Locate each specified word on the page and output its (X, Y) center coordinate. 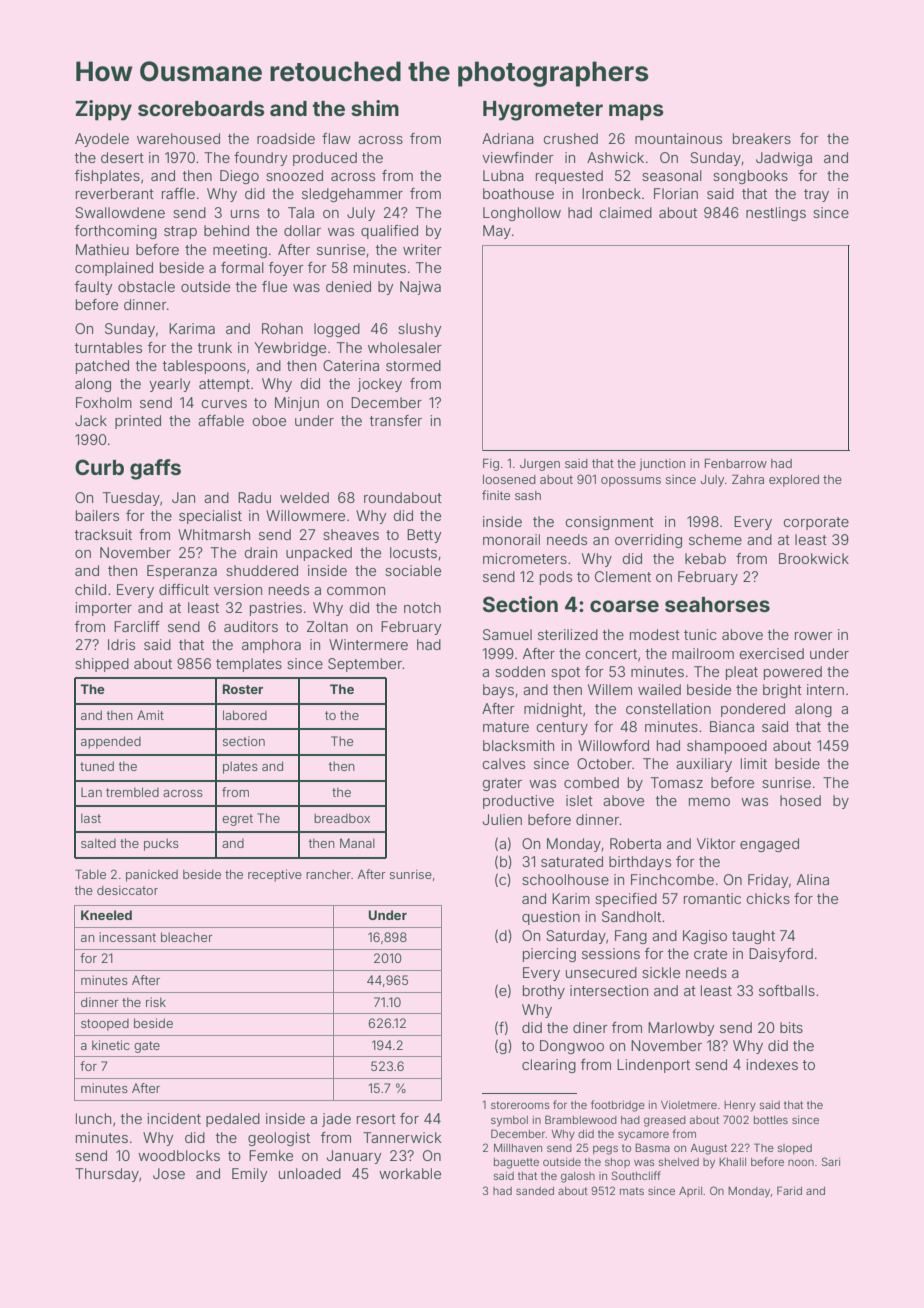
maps (636, 112)
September (365, 665)
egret (237, 820)
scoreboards (201, 108)
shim (375, 108)
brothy (544, 992)
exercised (772, 653)
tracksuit (103, 534)
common (356, 591)
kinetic (111, 1045)
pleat (742, 673)
